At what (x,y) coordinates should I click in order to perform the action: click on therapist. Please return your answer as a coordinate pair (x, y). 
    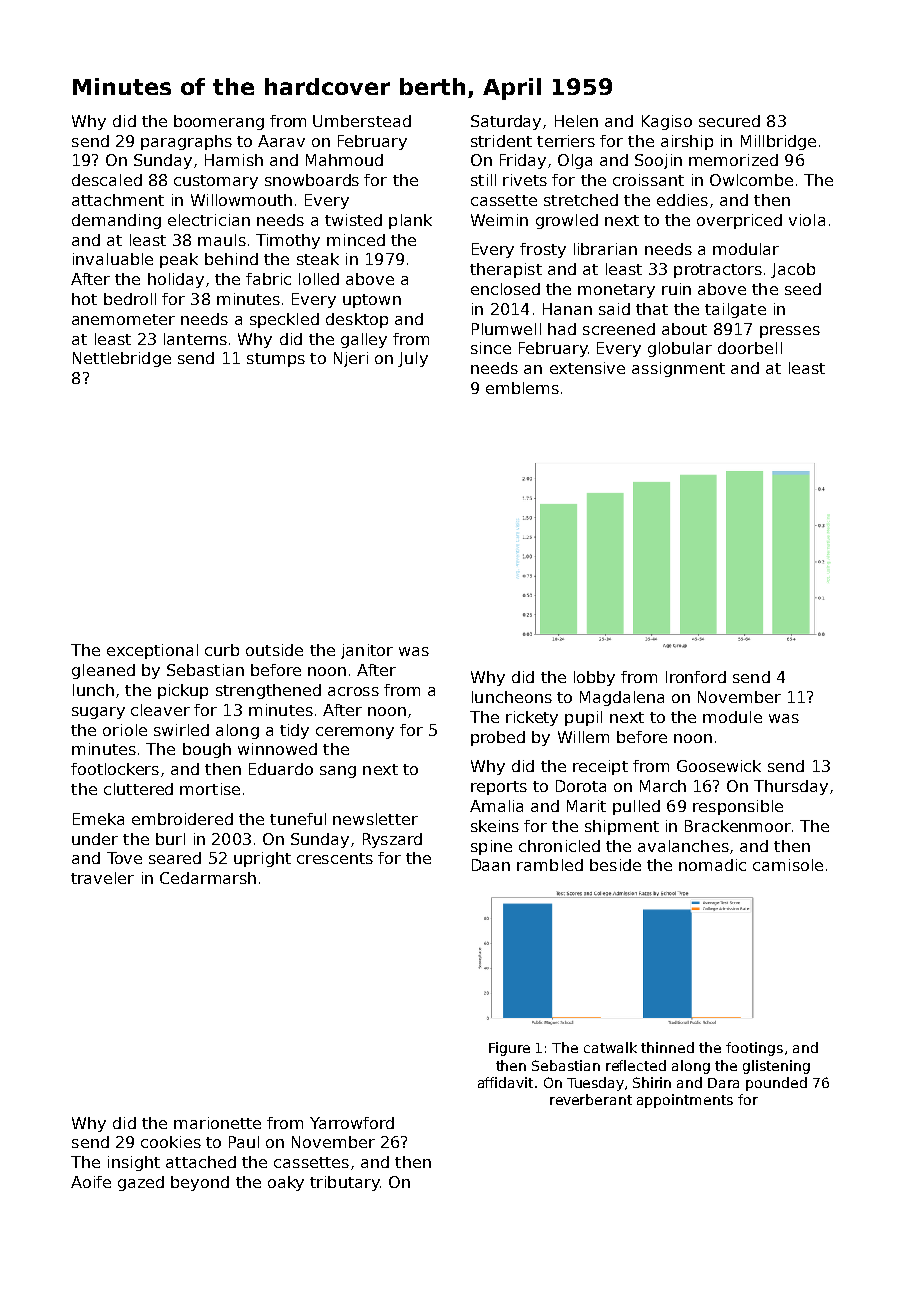
    Looking at the image, I should click on (506, 270).
